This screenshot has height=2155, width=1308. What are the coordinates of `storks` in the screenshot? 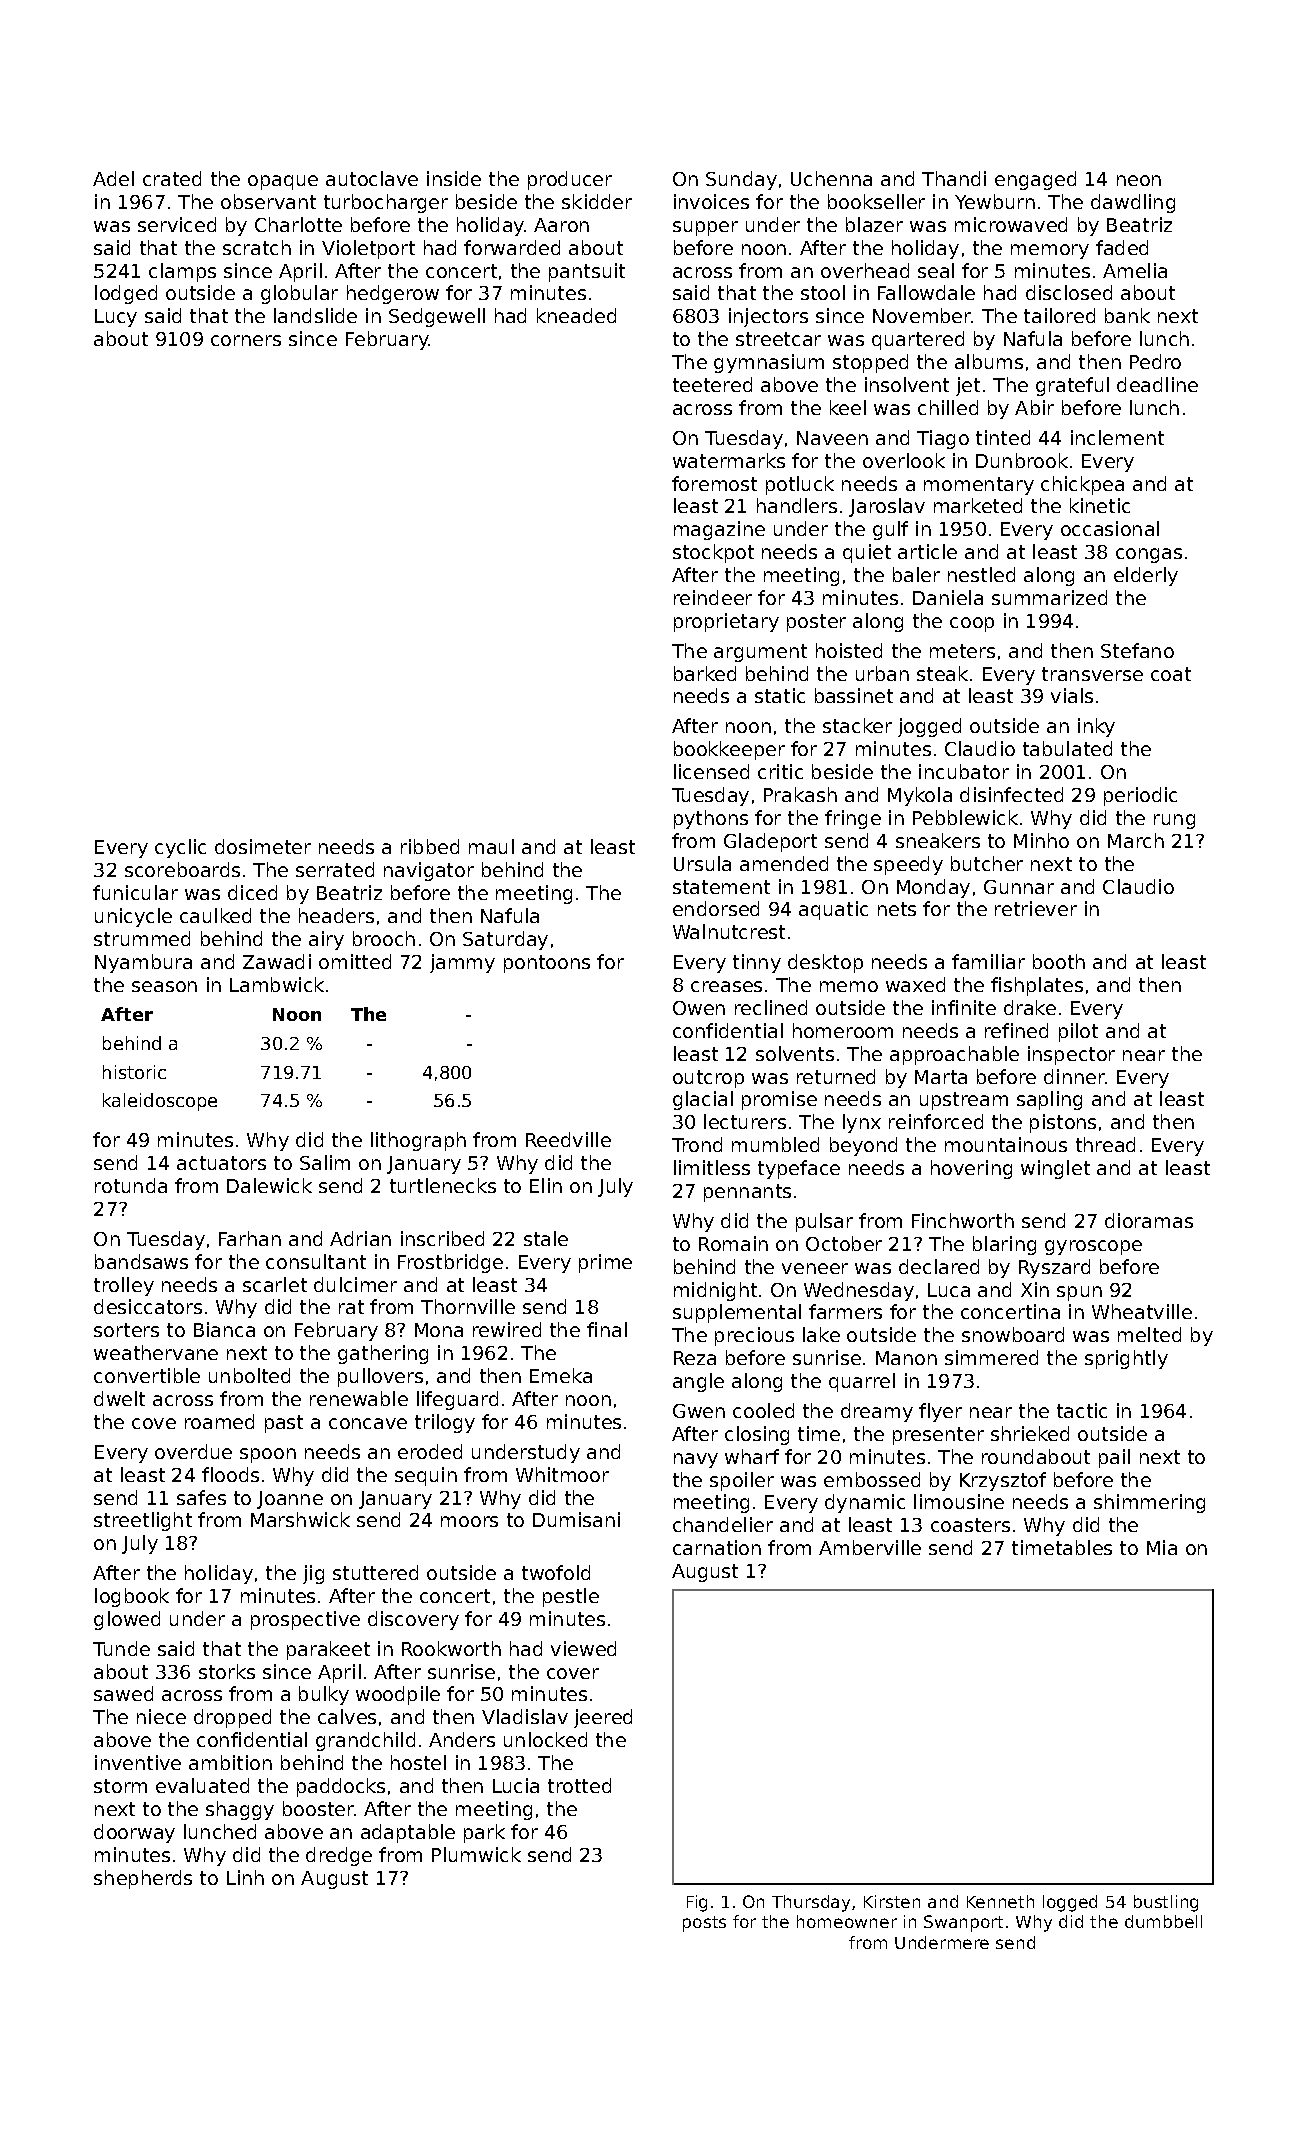 It's located at (227, 1671).
